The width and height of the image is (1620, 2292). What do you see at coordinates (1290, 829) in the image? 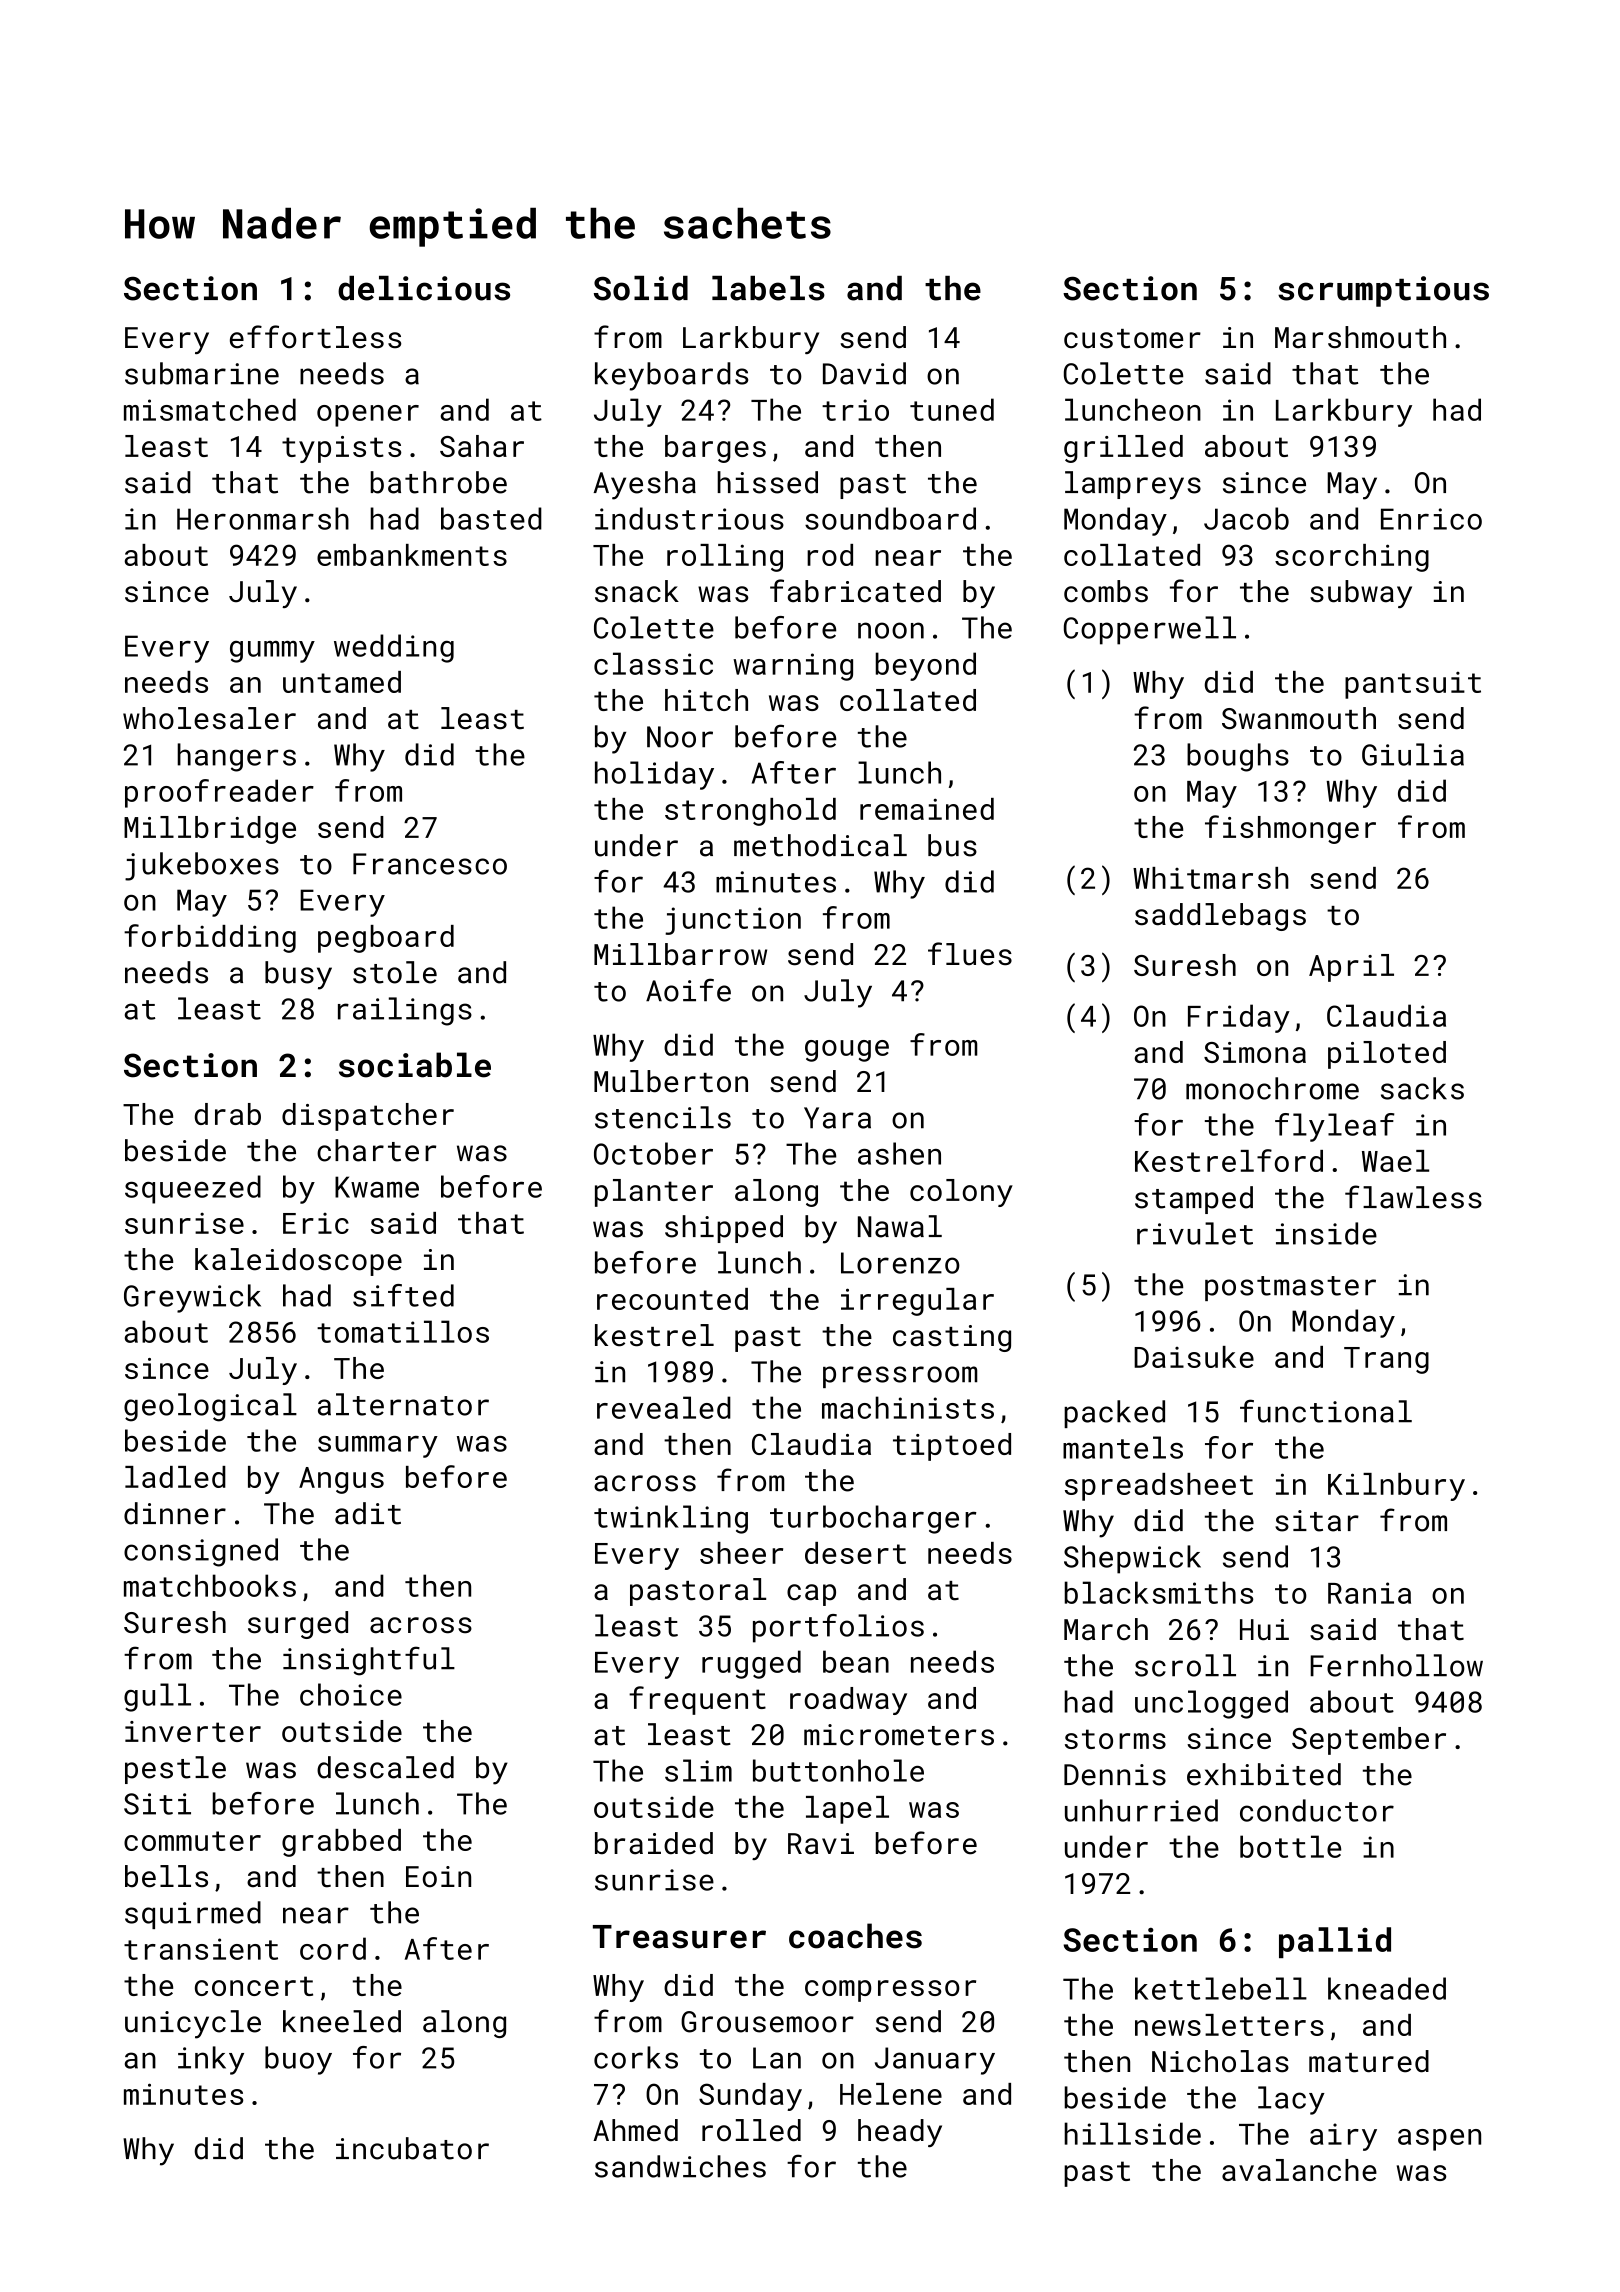
I see `fishmonger` at bounding box center [1290, 829].
